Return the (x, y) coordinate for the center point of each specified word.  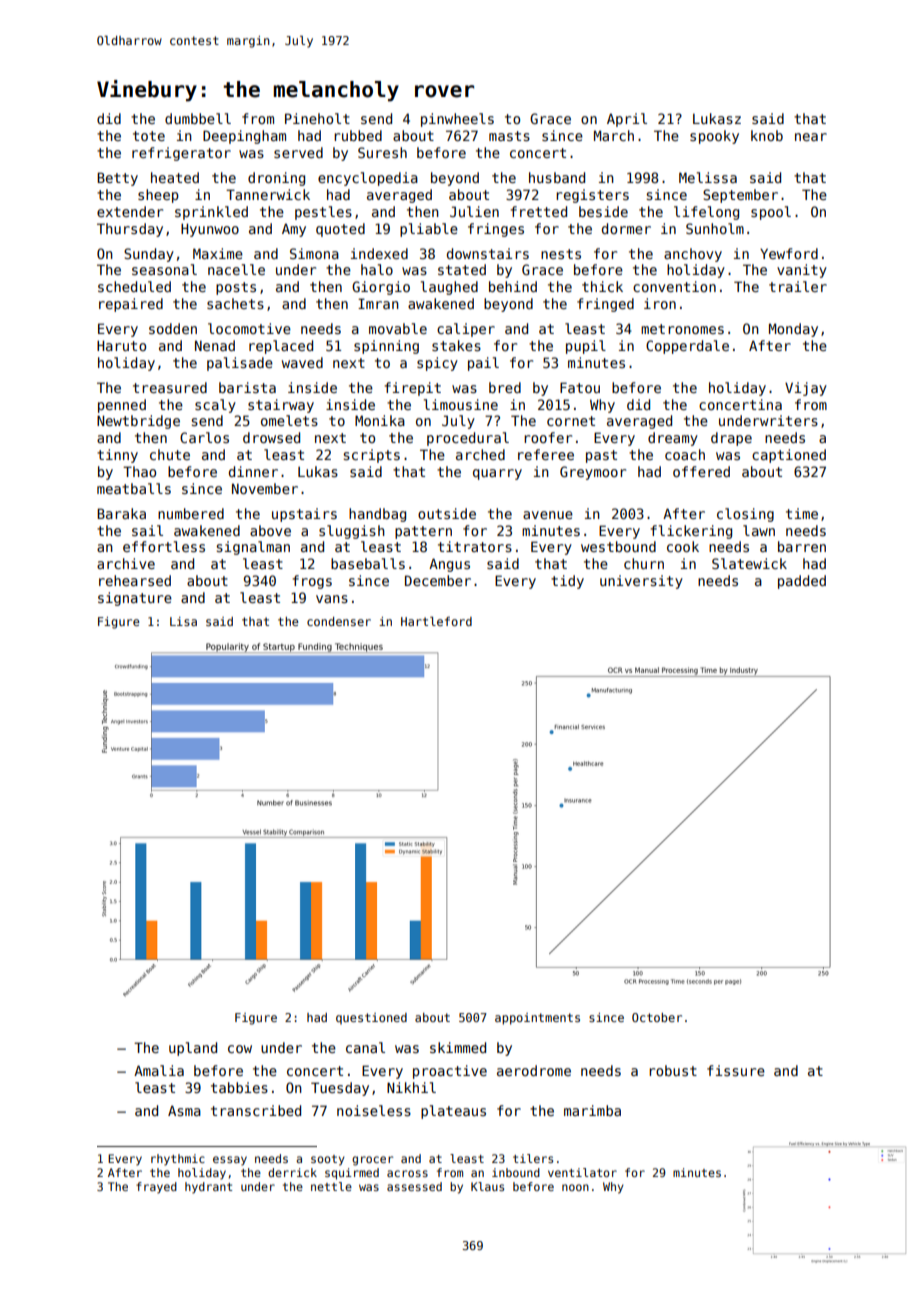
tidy (567, 582)
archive (126, 563)
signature (135, 599)
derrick (292, 1172)
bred (505, 387)
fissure (736, 1070)
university (641, 582)
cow (240, 1049)
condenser (339, 621)
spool (771, 213)
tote (149, 136)
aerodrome (534, 1070)
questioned (371, 1019)
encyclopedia (368, 179)
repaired (131, 305)
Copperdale (687, 347)
